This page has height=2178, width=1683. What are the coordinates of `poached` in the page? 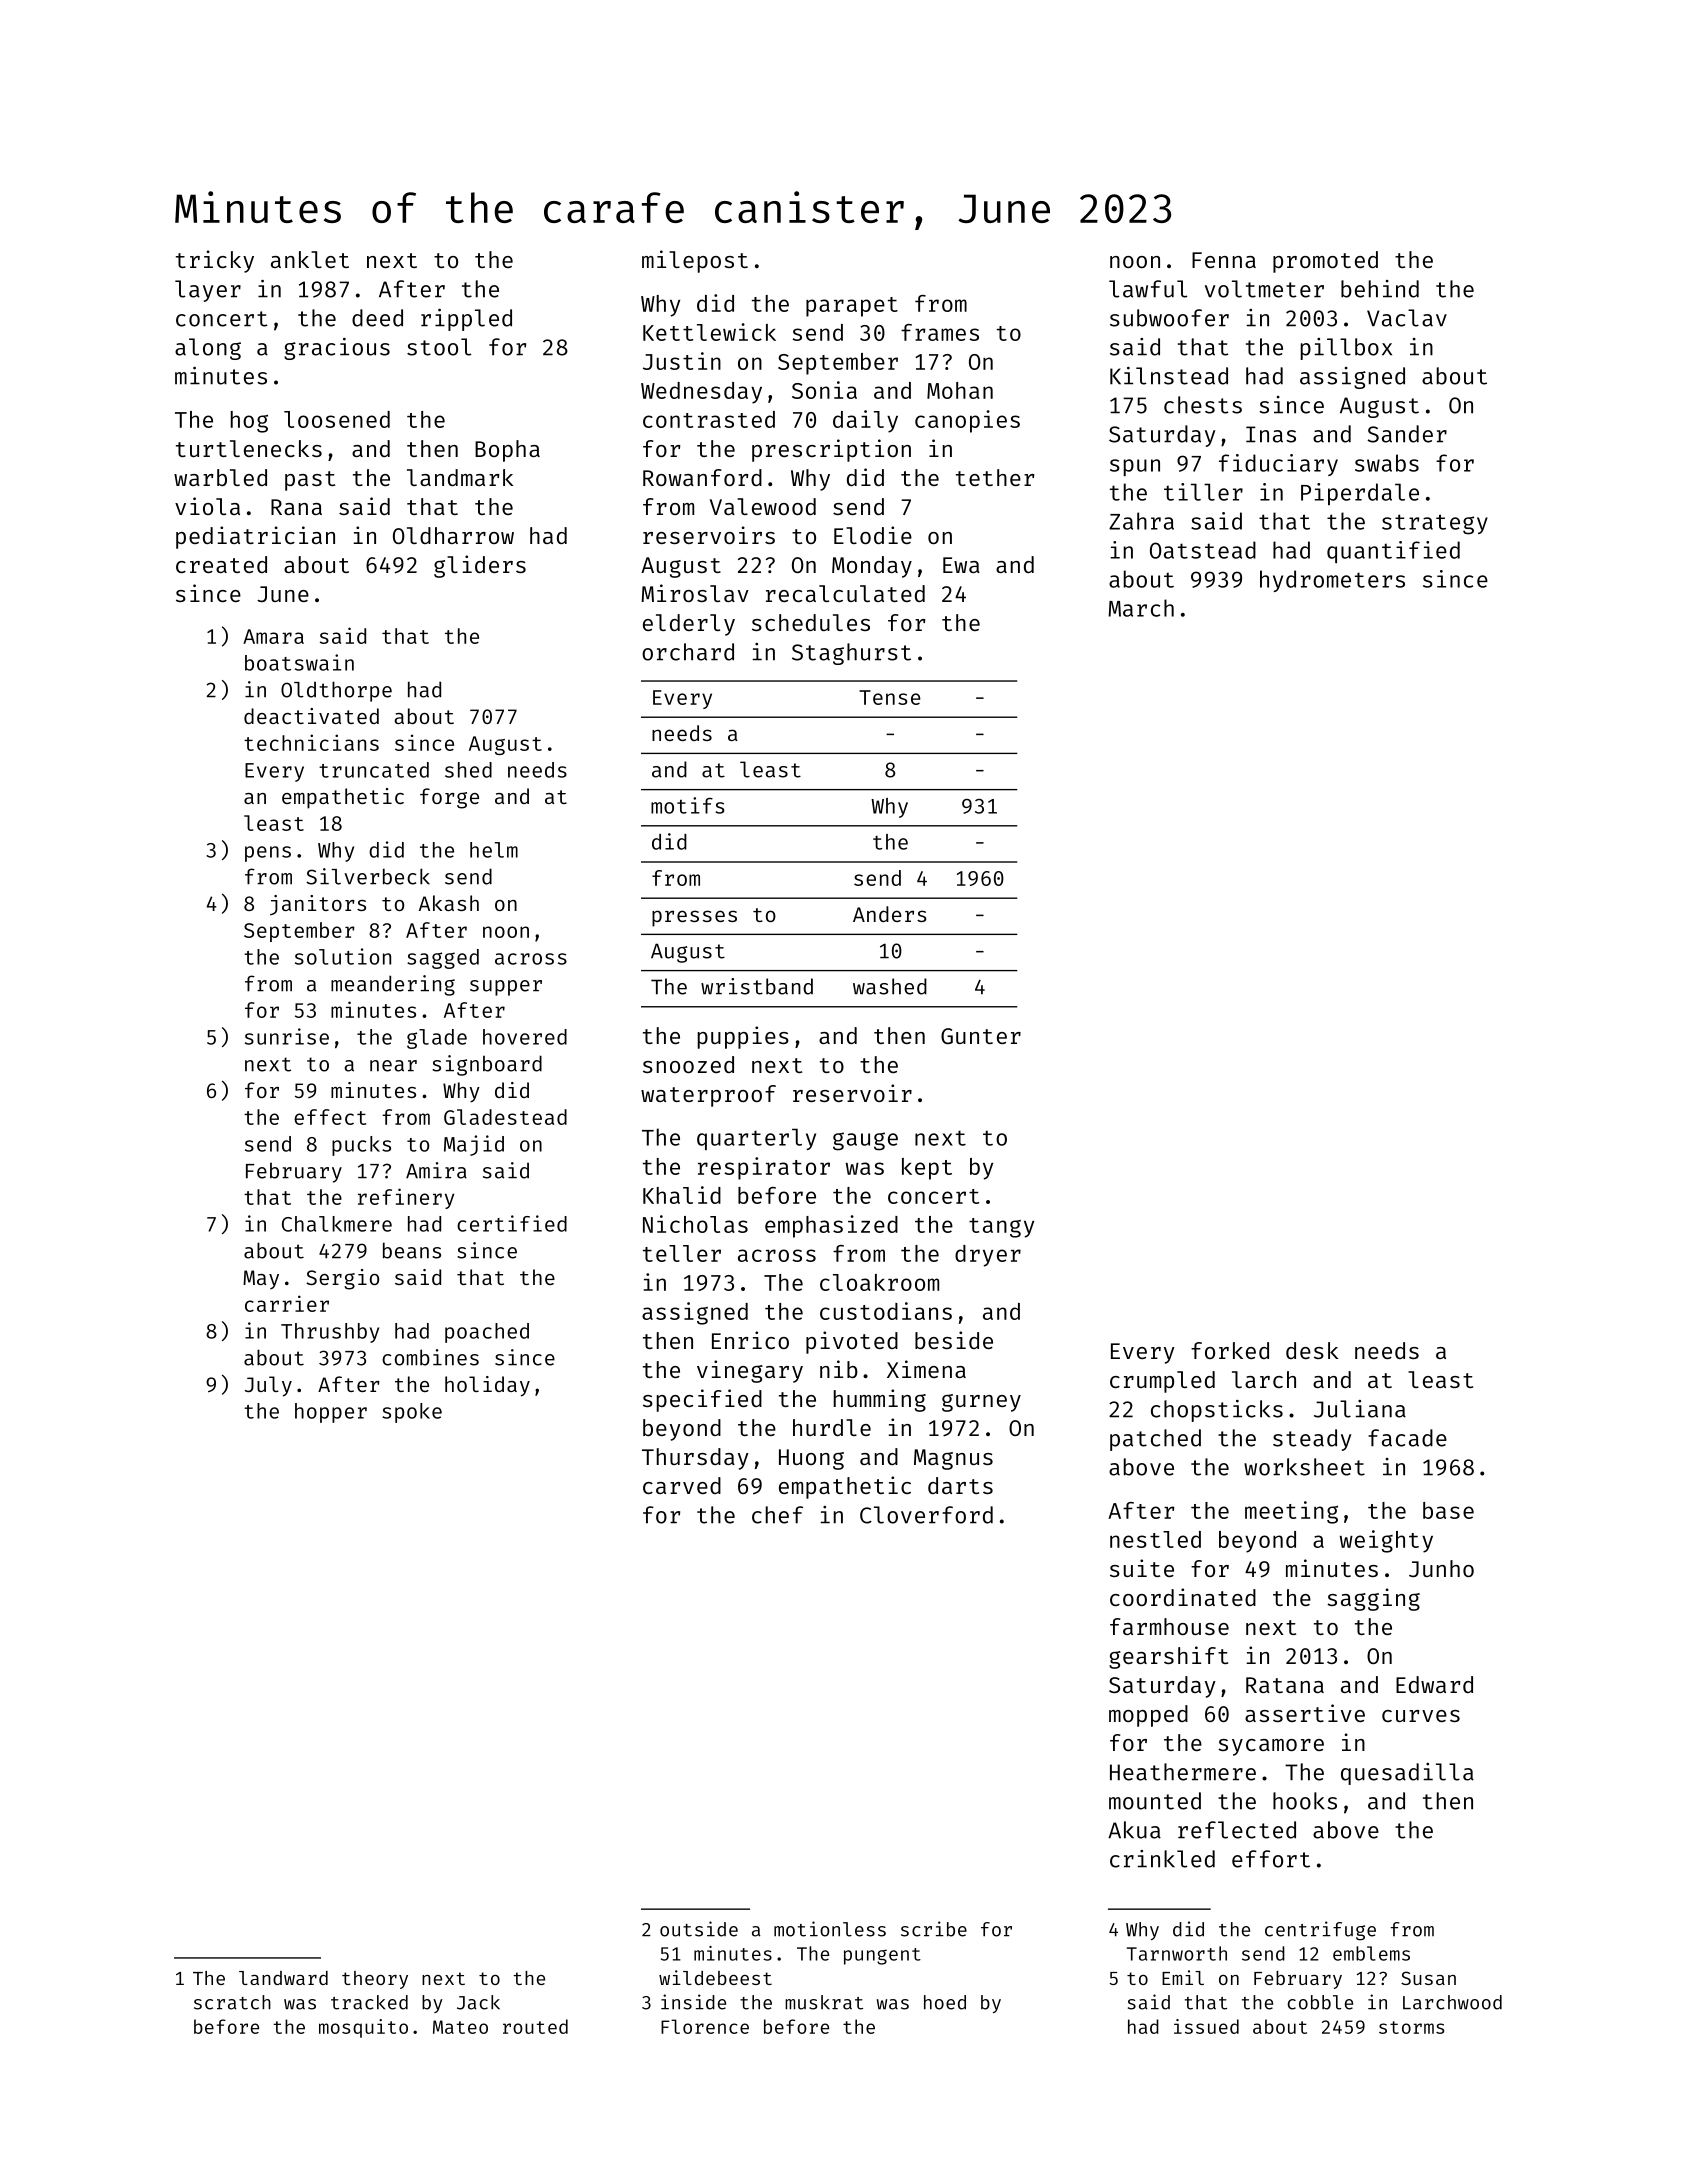 It's located at (487, 1333).
